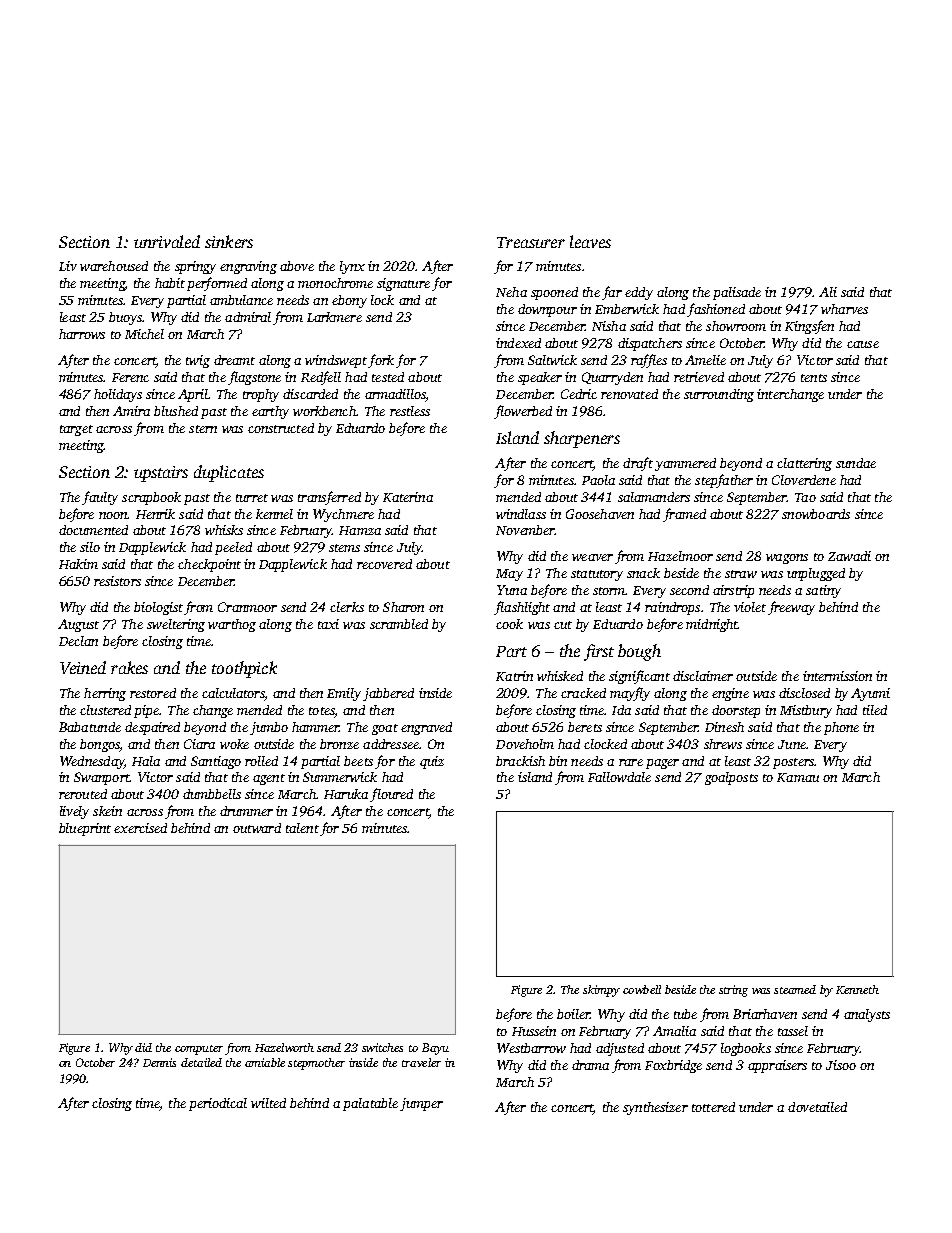 This screenshot has width=952, height=1233. I want to click on disclaimer, so click(703, 676).
